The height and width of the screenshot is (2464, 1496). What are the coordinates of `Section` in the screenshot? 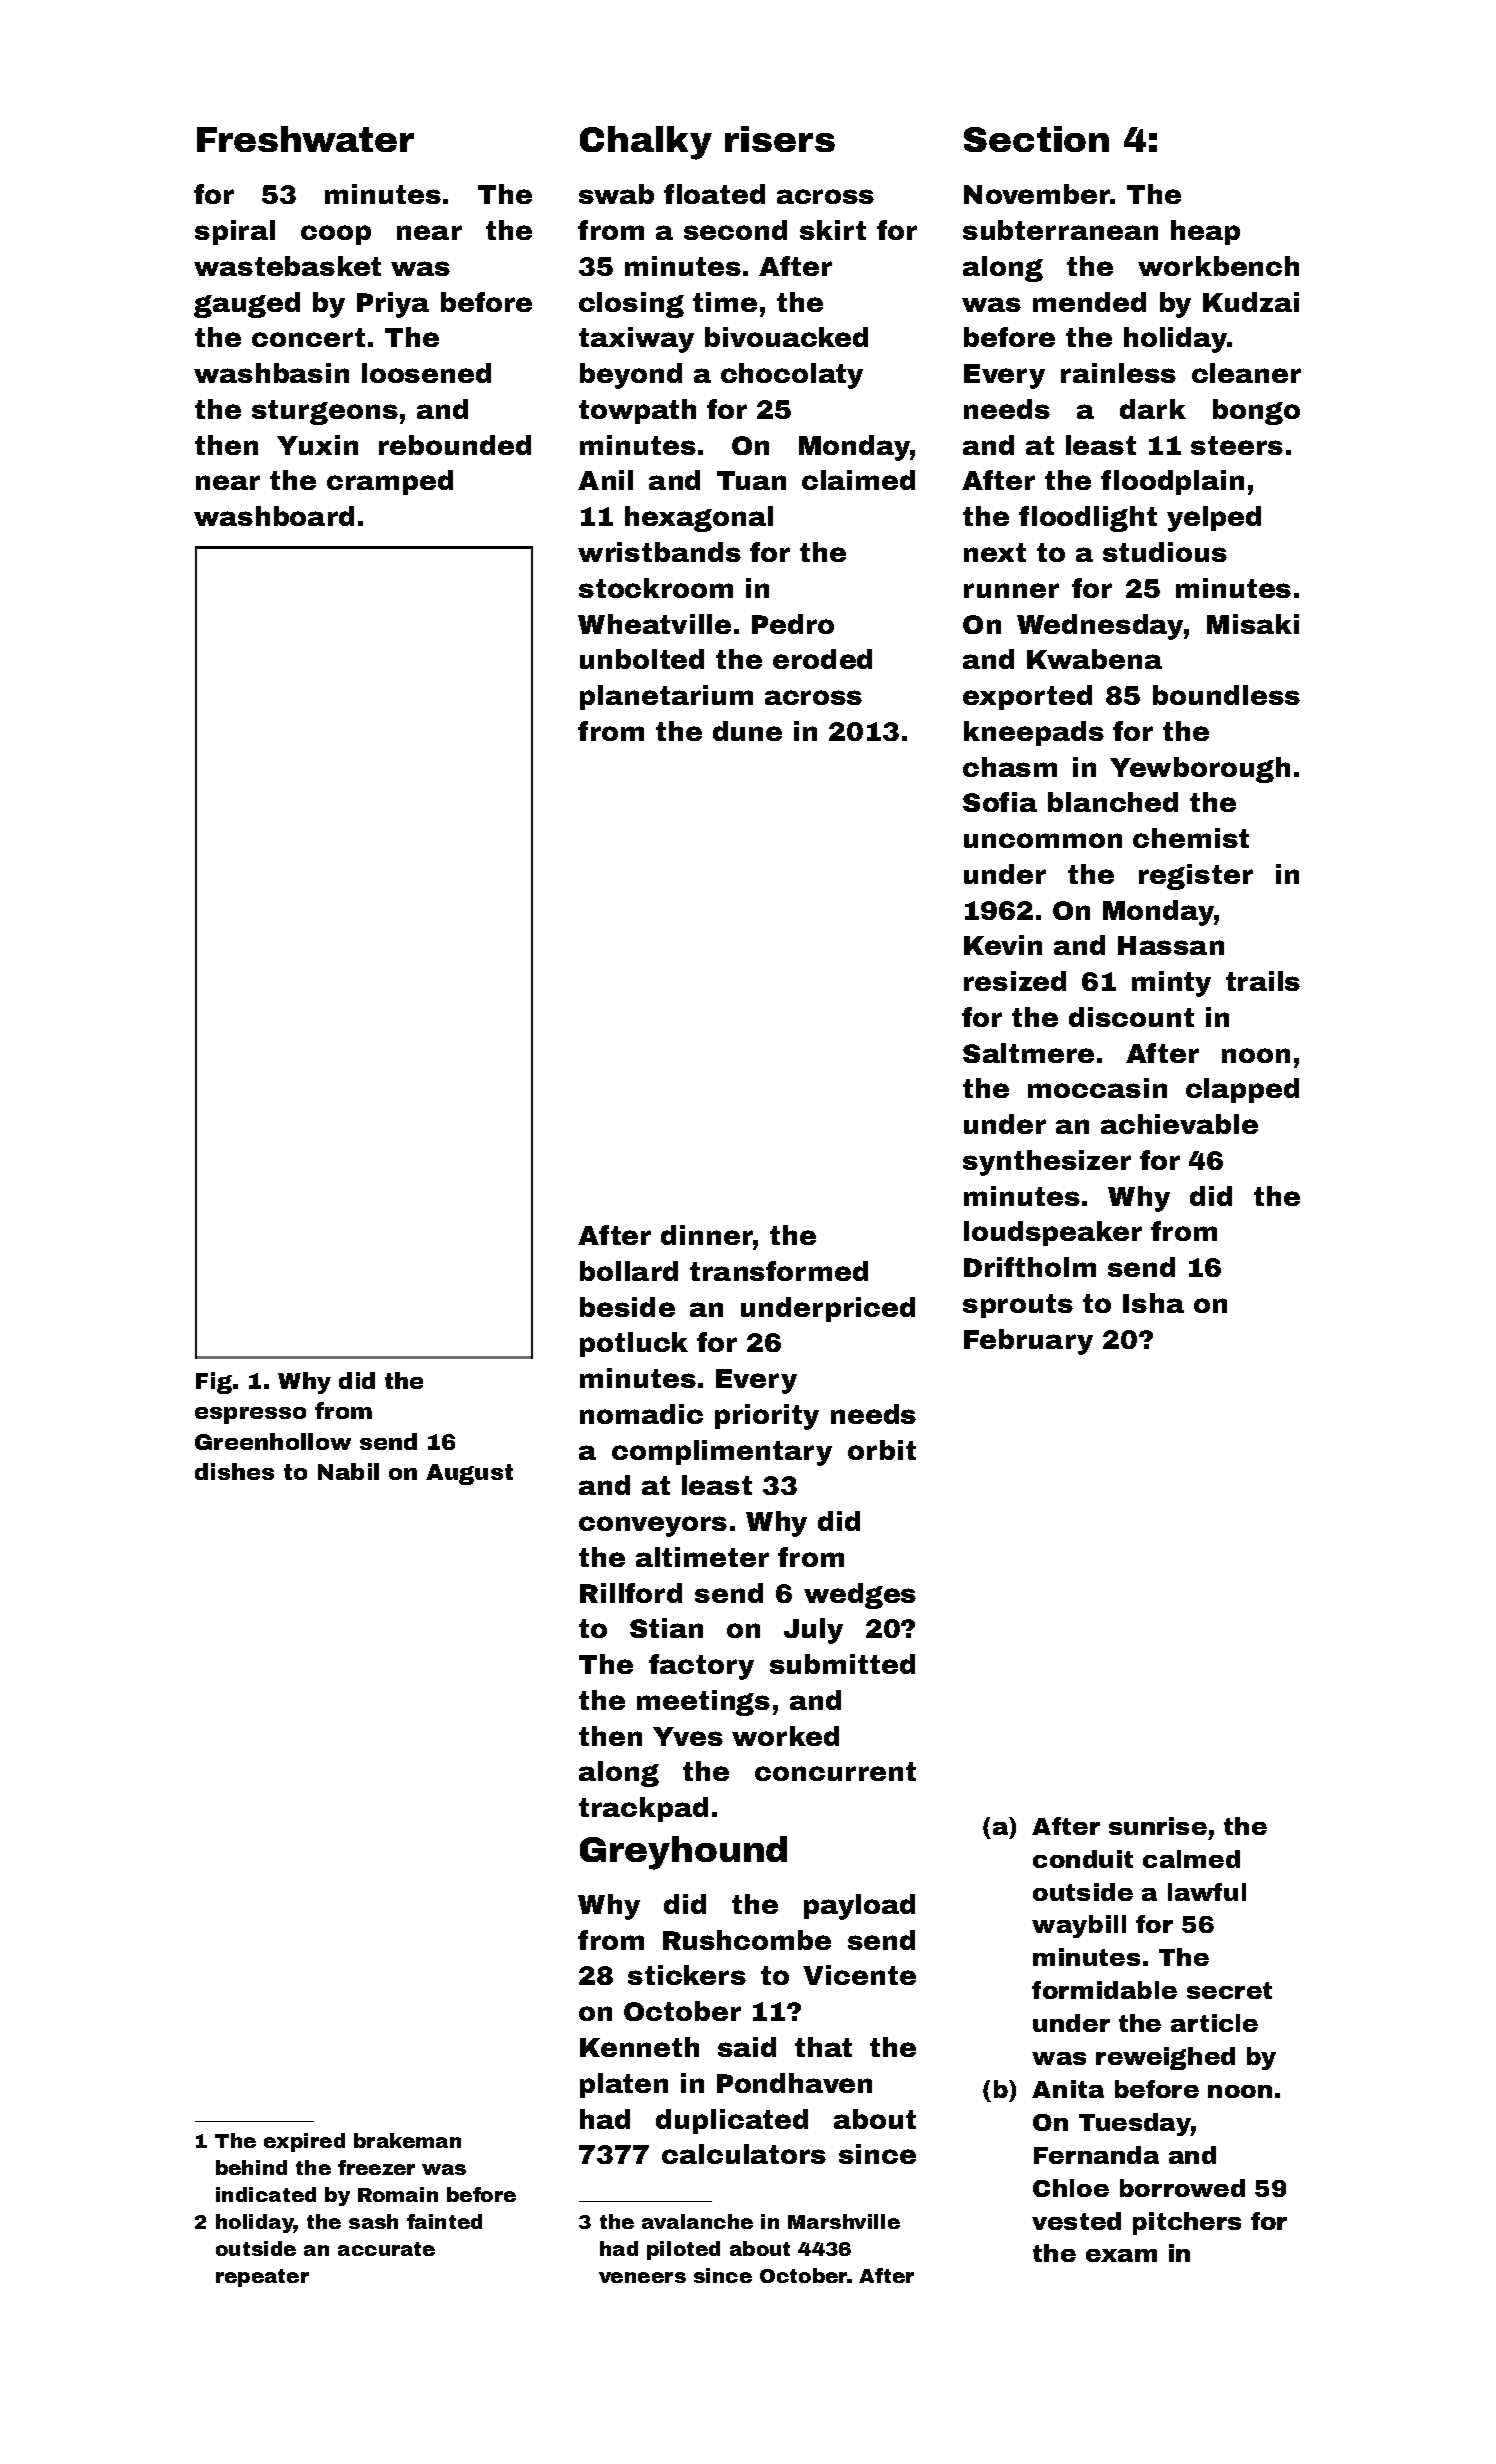 It's located at (1036, 139).
